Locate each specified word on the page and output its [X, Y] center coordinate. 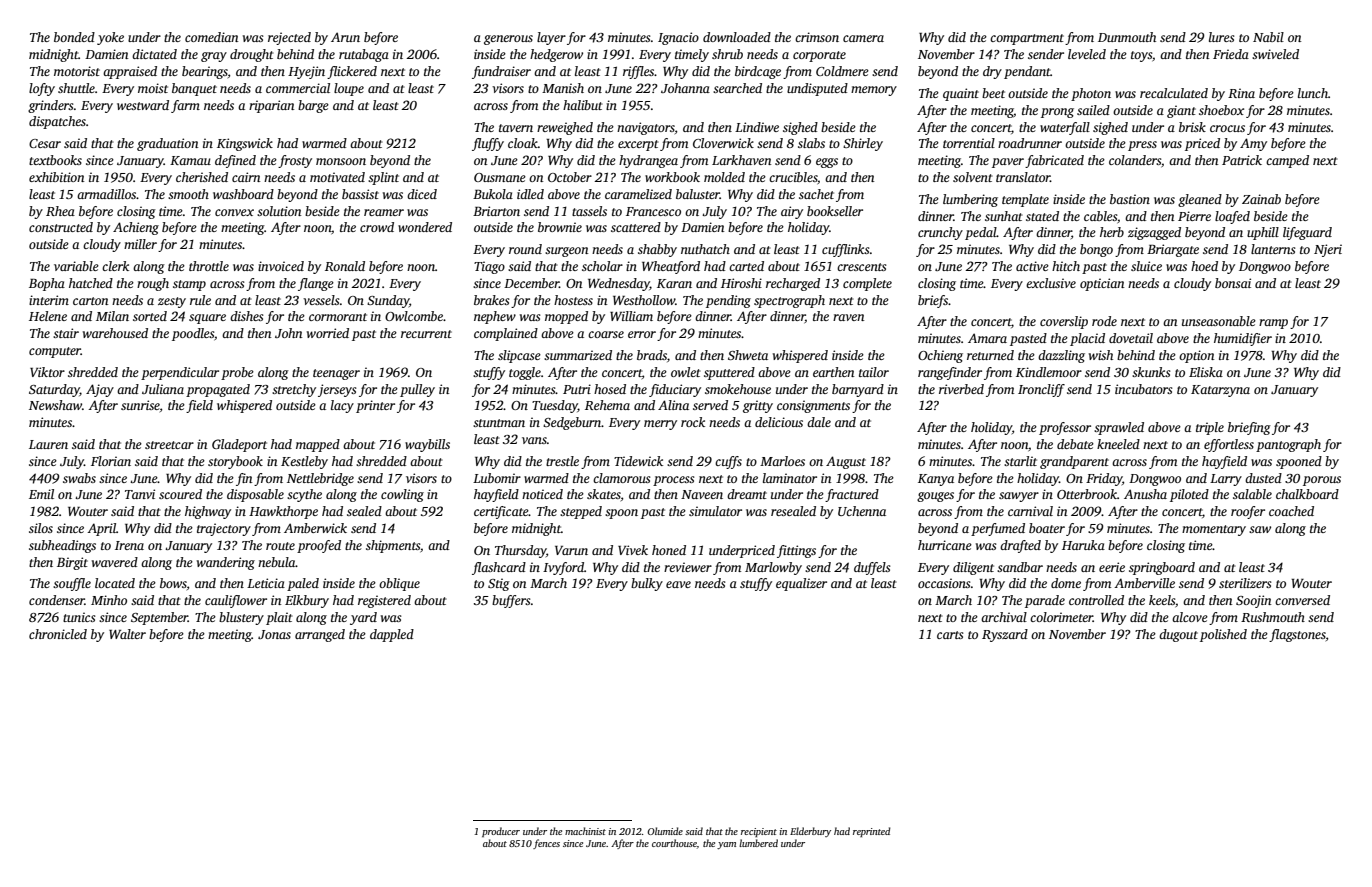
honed [669, 550]
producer [501, 832]
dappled [392, 635]
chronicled [58, 634]
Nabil [1268, 37]
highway [208, 512]
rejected [289, 38]
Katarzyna [1220, 391]
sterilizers [1245, 583]
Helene [48, 316]
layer [551, 38]
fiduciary [675, 390]
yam [726, 845]
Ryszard [1005, 635]
